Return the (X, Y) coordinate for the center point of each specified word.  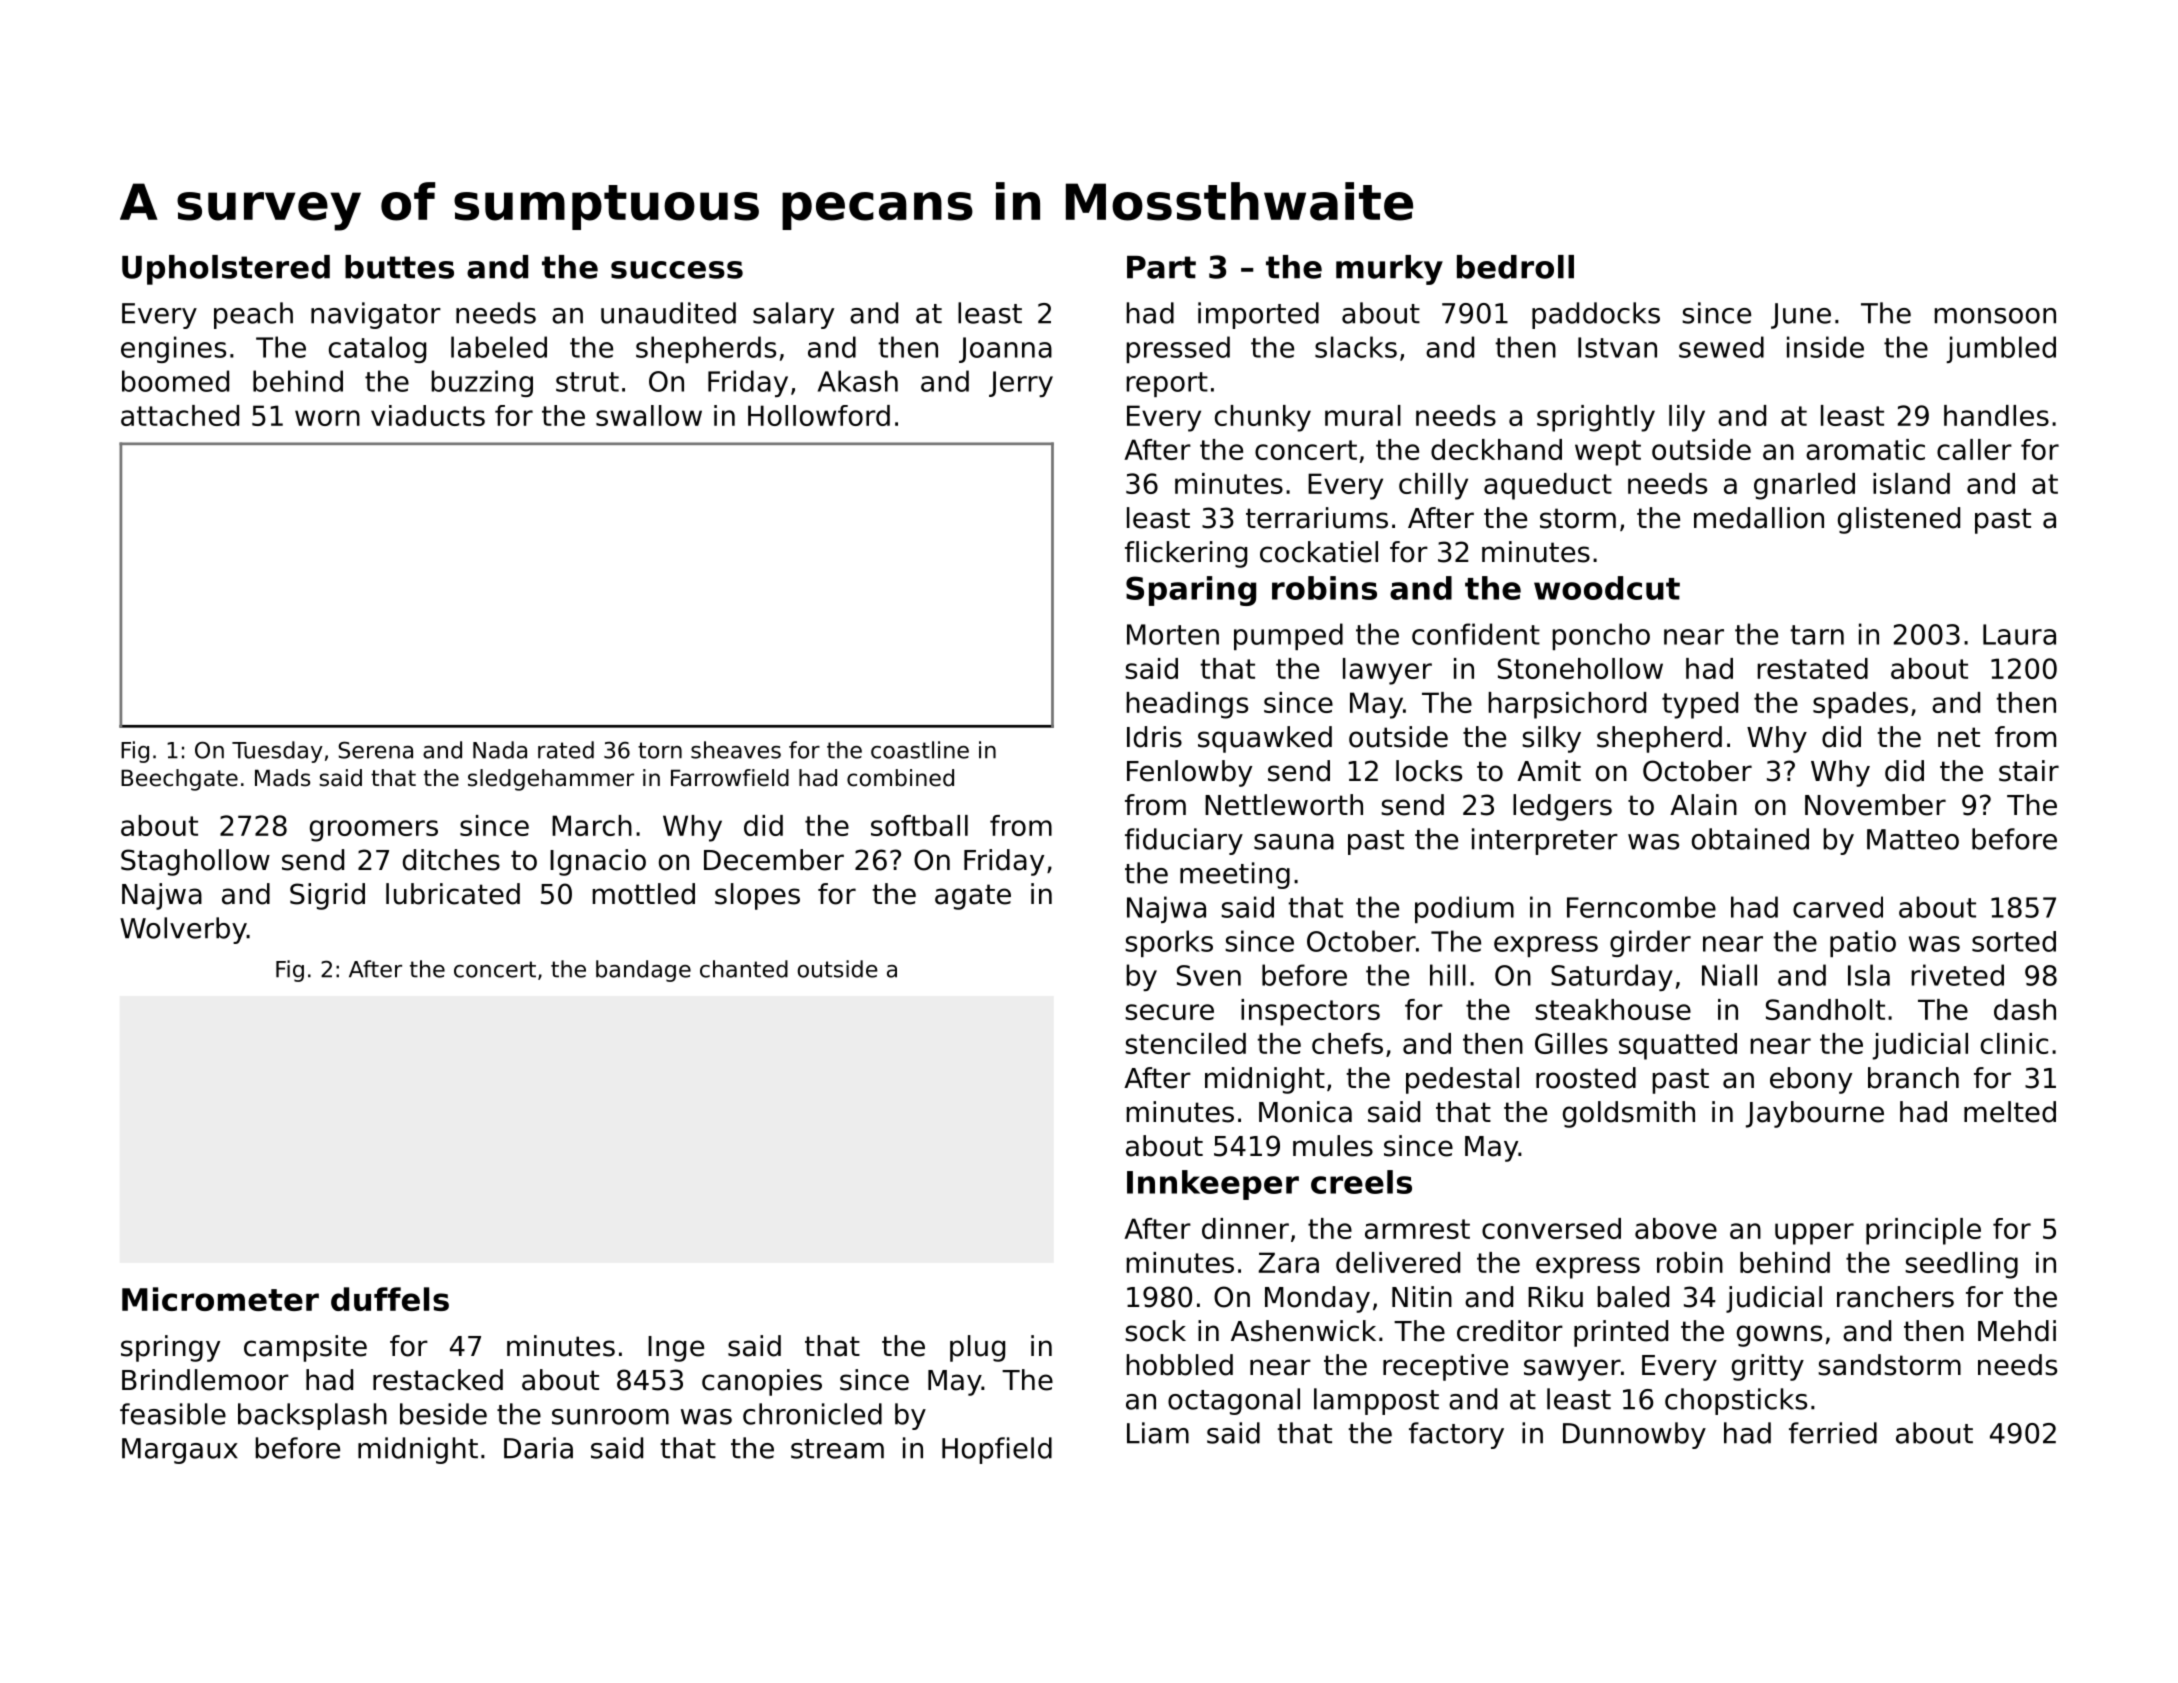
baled (1633, 1297)
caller (1974, 449)
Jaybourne (1815, 1114)
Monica (1305, 1112)
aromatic (1865, 449)
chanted (744, 969)
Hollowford (819, 415)
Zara (1288, 1262)
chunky (1263, 418)
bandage (643, 971)
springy (170, 1348)
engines (173, 349)
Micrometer (220, 1299)
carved (1838, 907)
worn (327, 418)
